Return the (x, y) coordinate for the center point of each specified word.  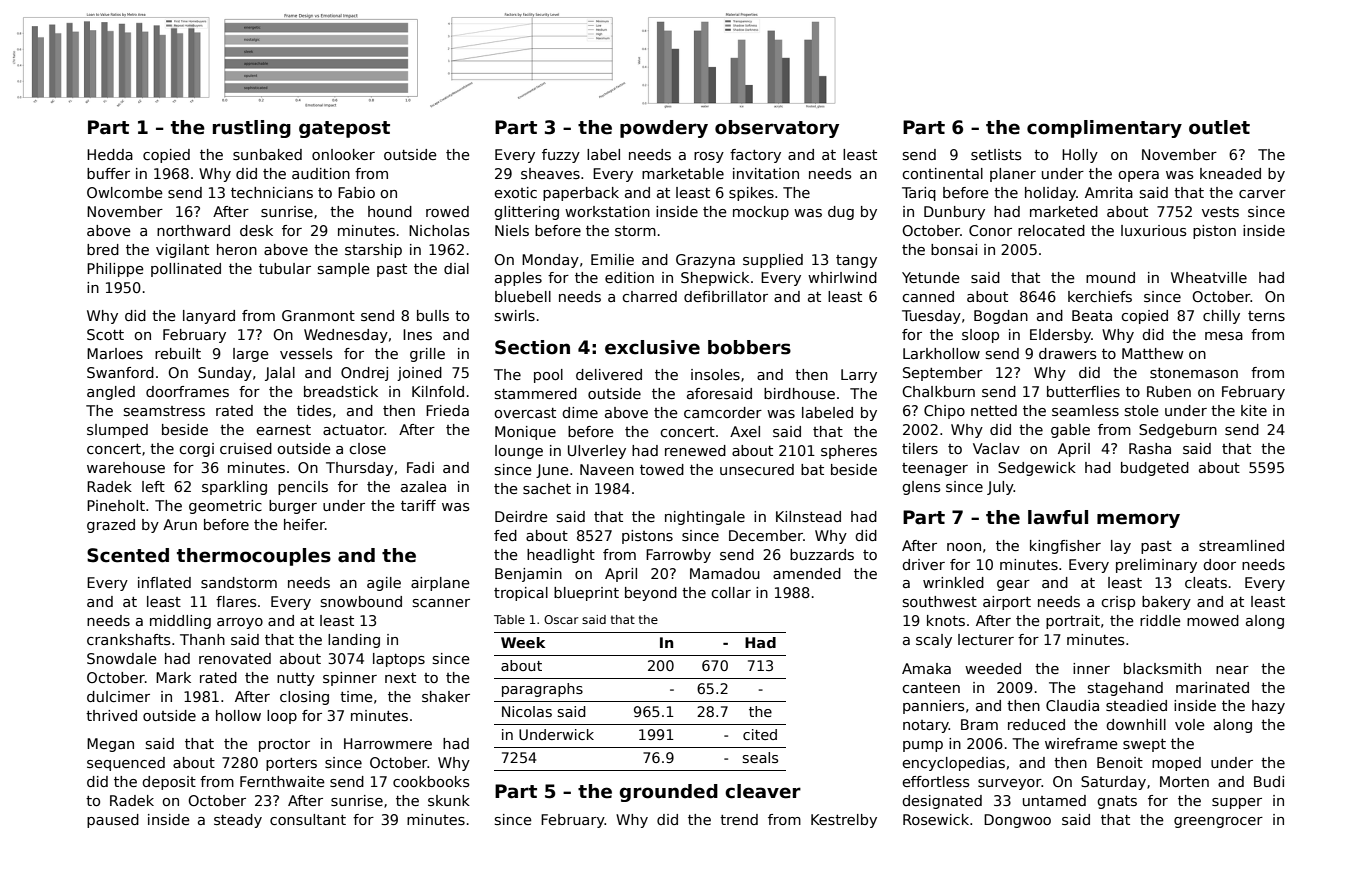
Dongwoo (1017, 821)
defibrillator (726, 296)
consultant (308, 819)
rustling (252, 129)
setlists (996, 154)
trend (739, 819)
